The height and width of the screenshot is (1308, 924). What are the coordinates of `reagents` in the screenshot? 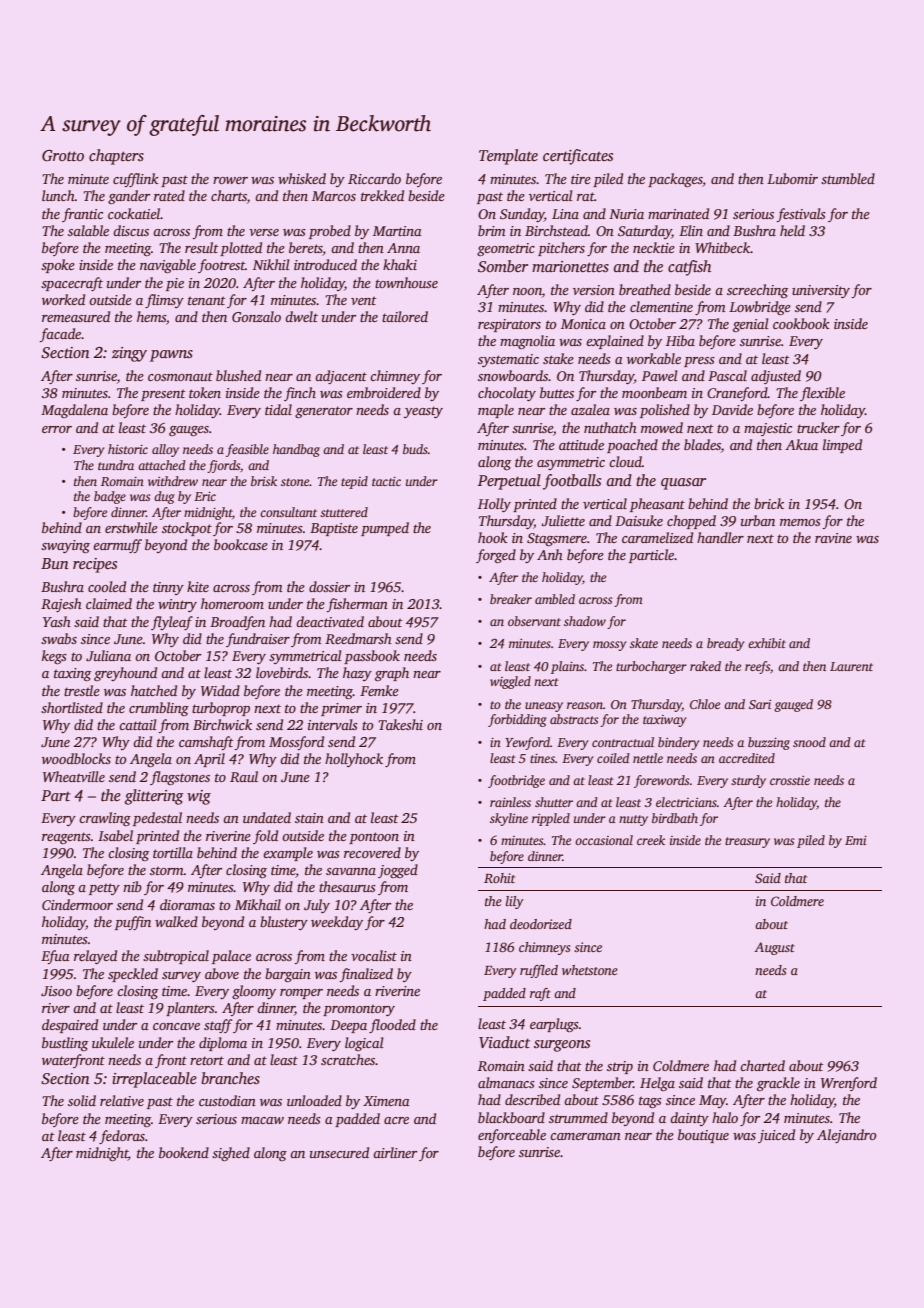 It's located at (66, 838).
